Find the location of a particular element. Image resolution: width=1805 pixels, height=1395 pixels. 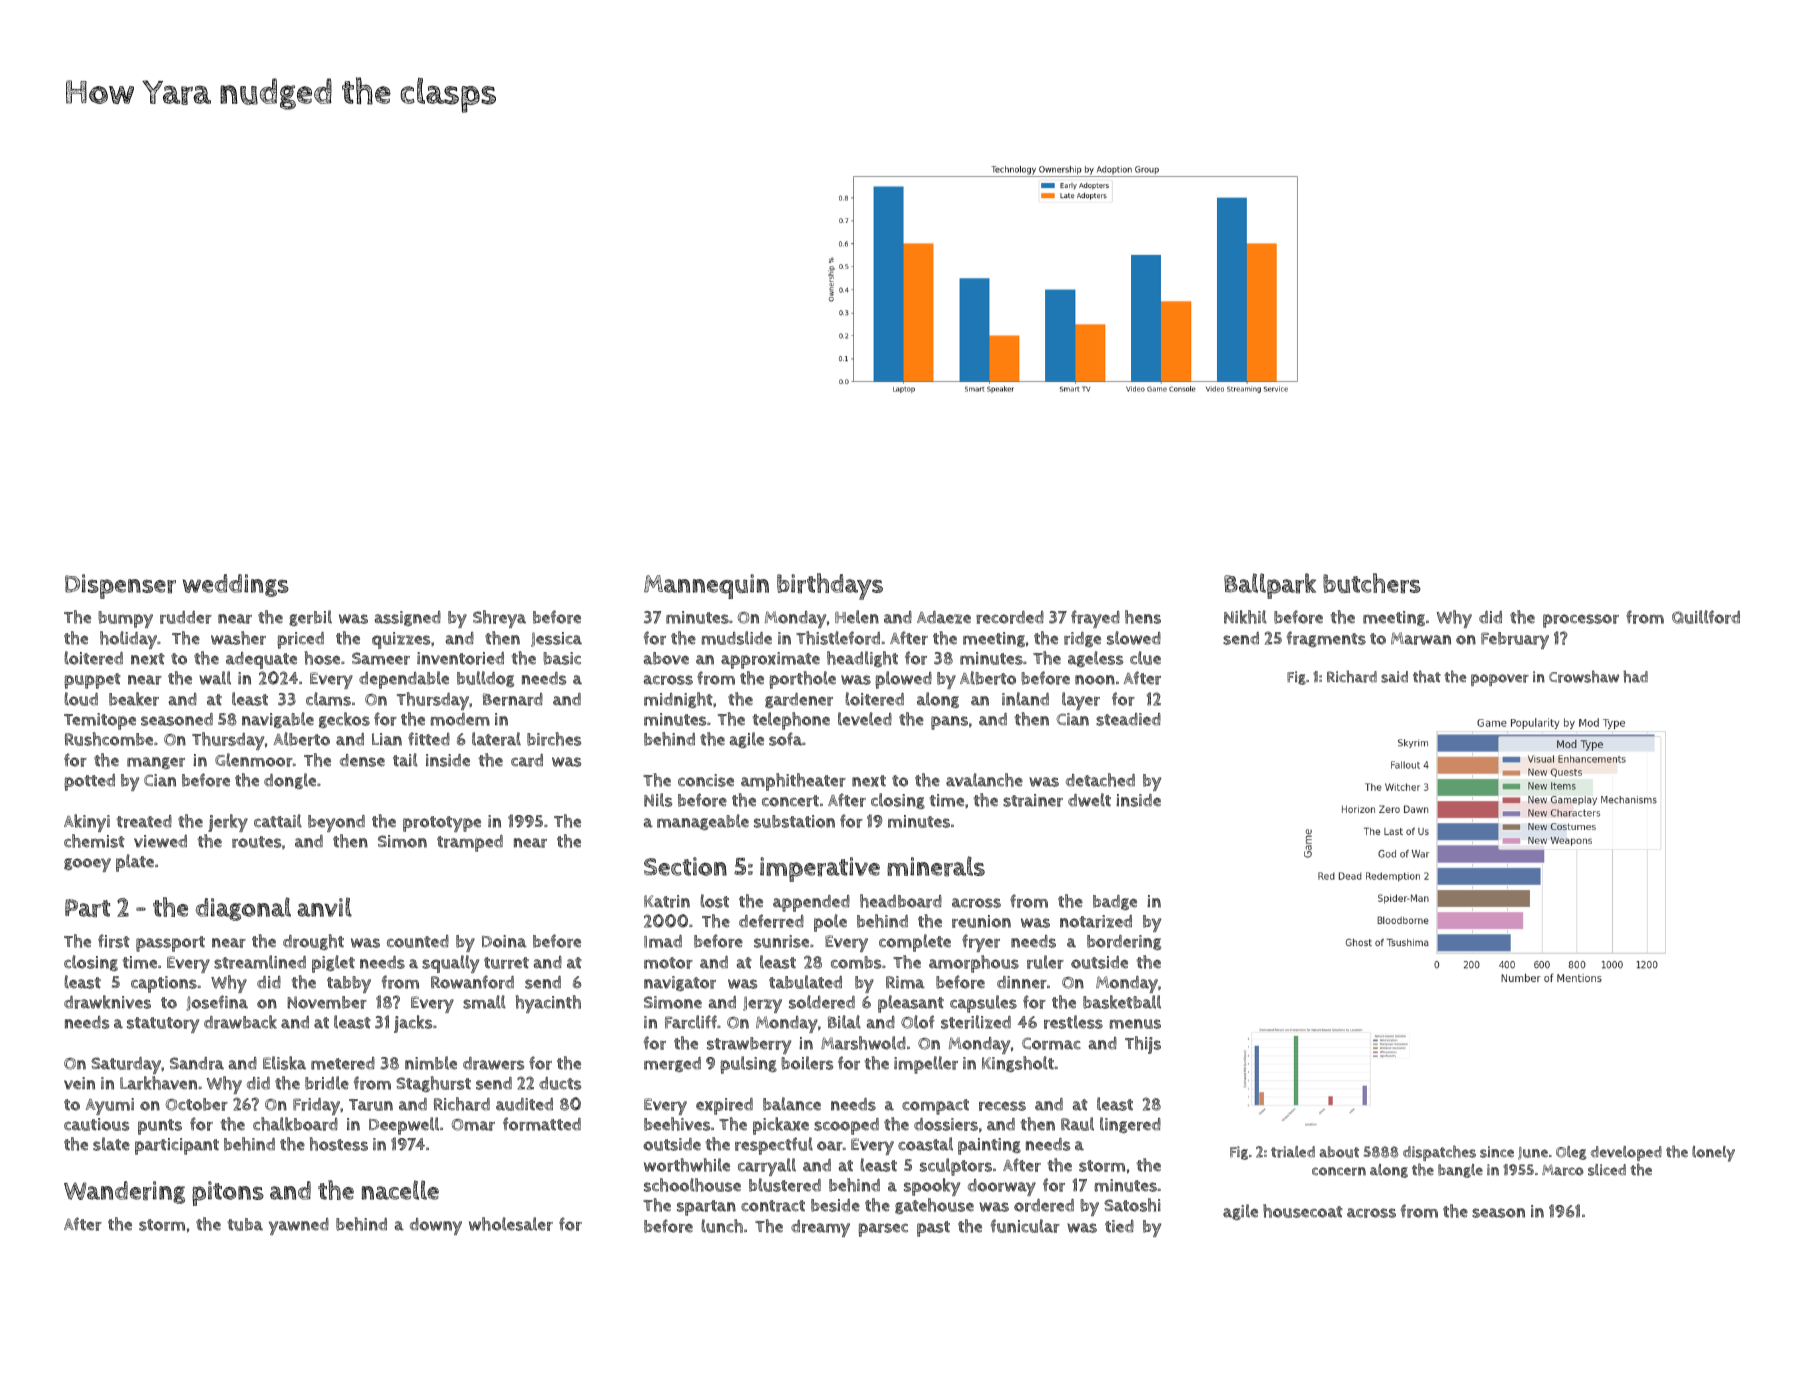

detached is located at coordinates (1100, 780).
